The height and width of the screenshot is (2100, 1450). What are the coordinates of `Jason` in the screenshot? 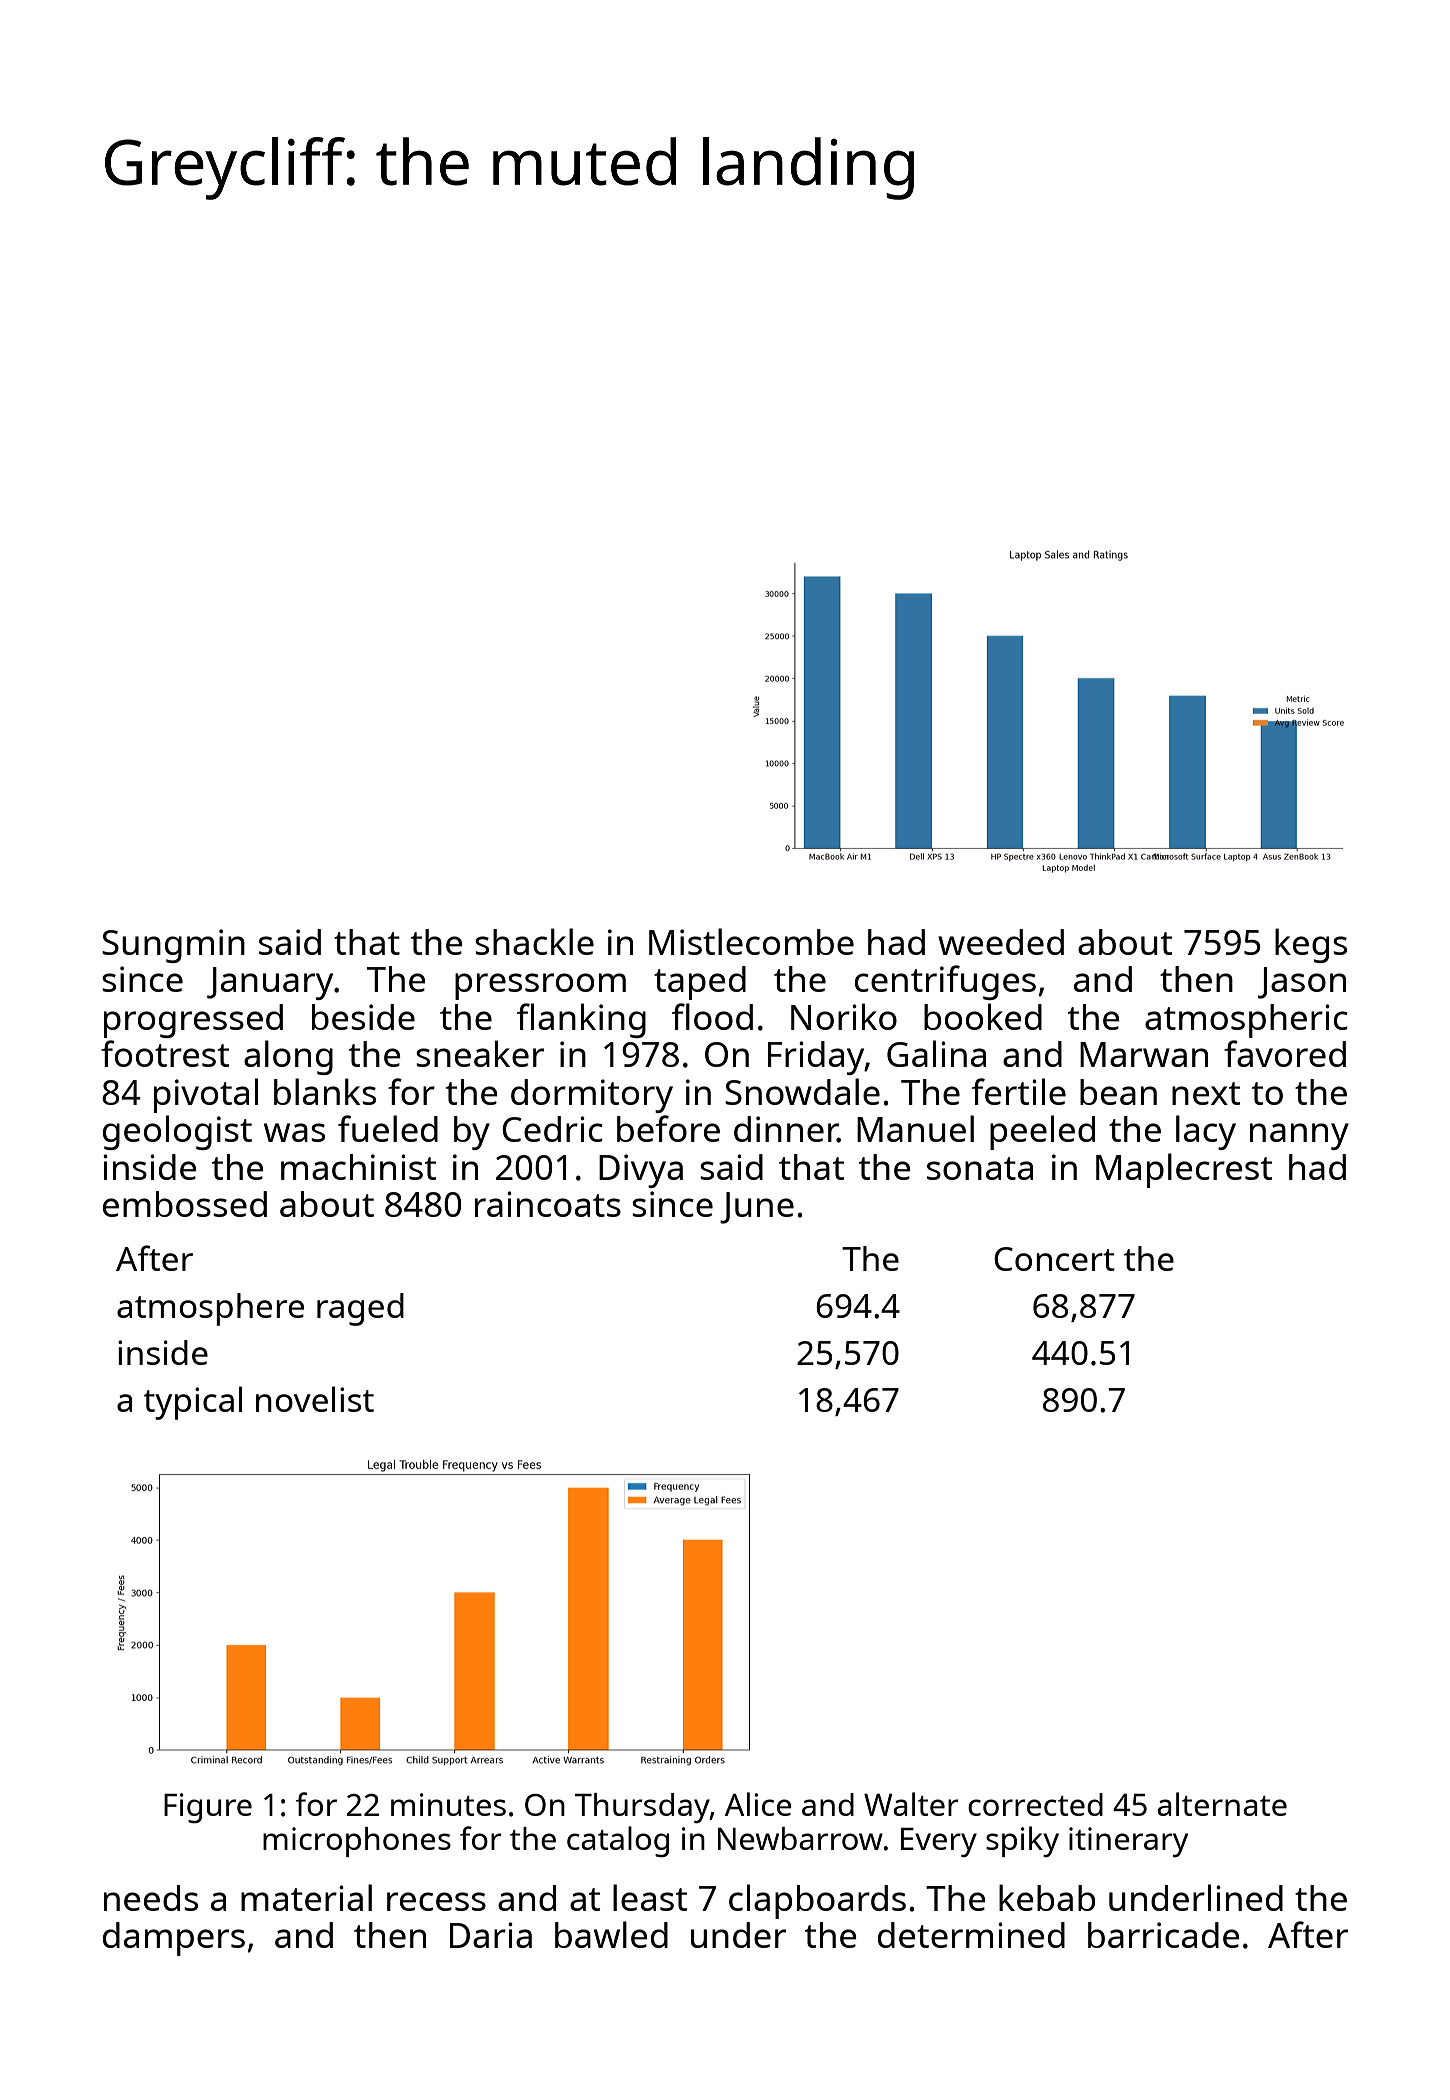 It's located at (1302, 983).
